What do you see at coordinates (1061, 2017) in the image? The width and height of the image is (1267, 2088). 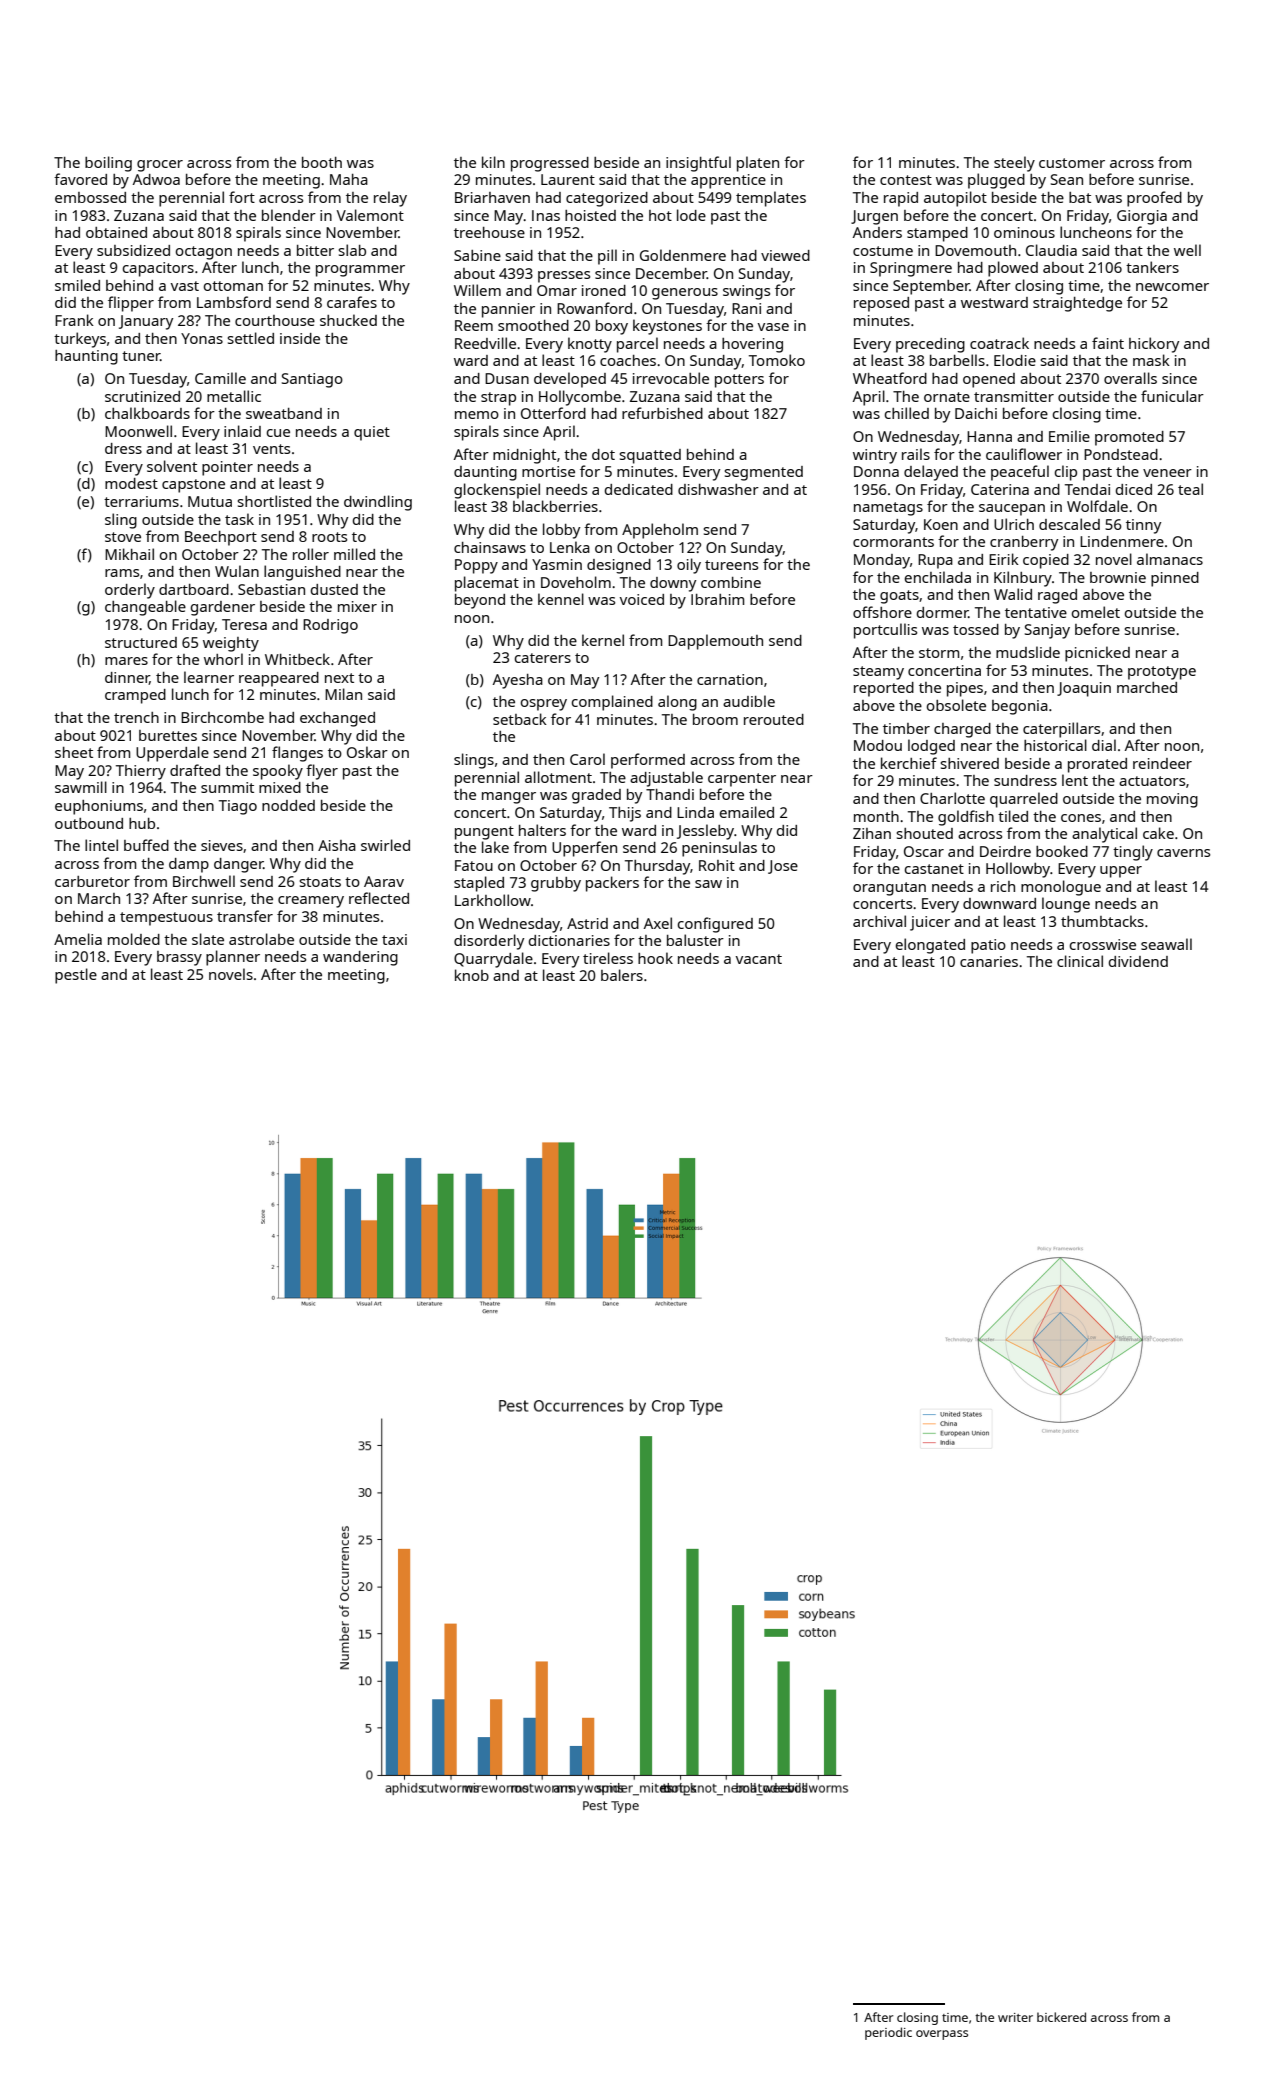 I see `bickered` at bounding box center [1061, 2017].
